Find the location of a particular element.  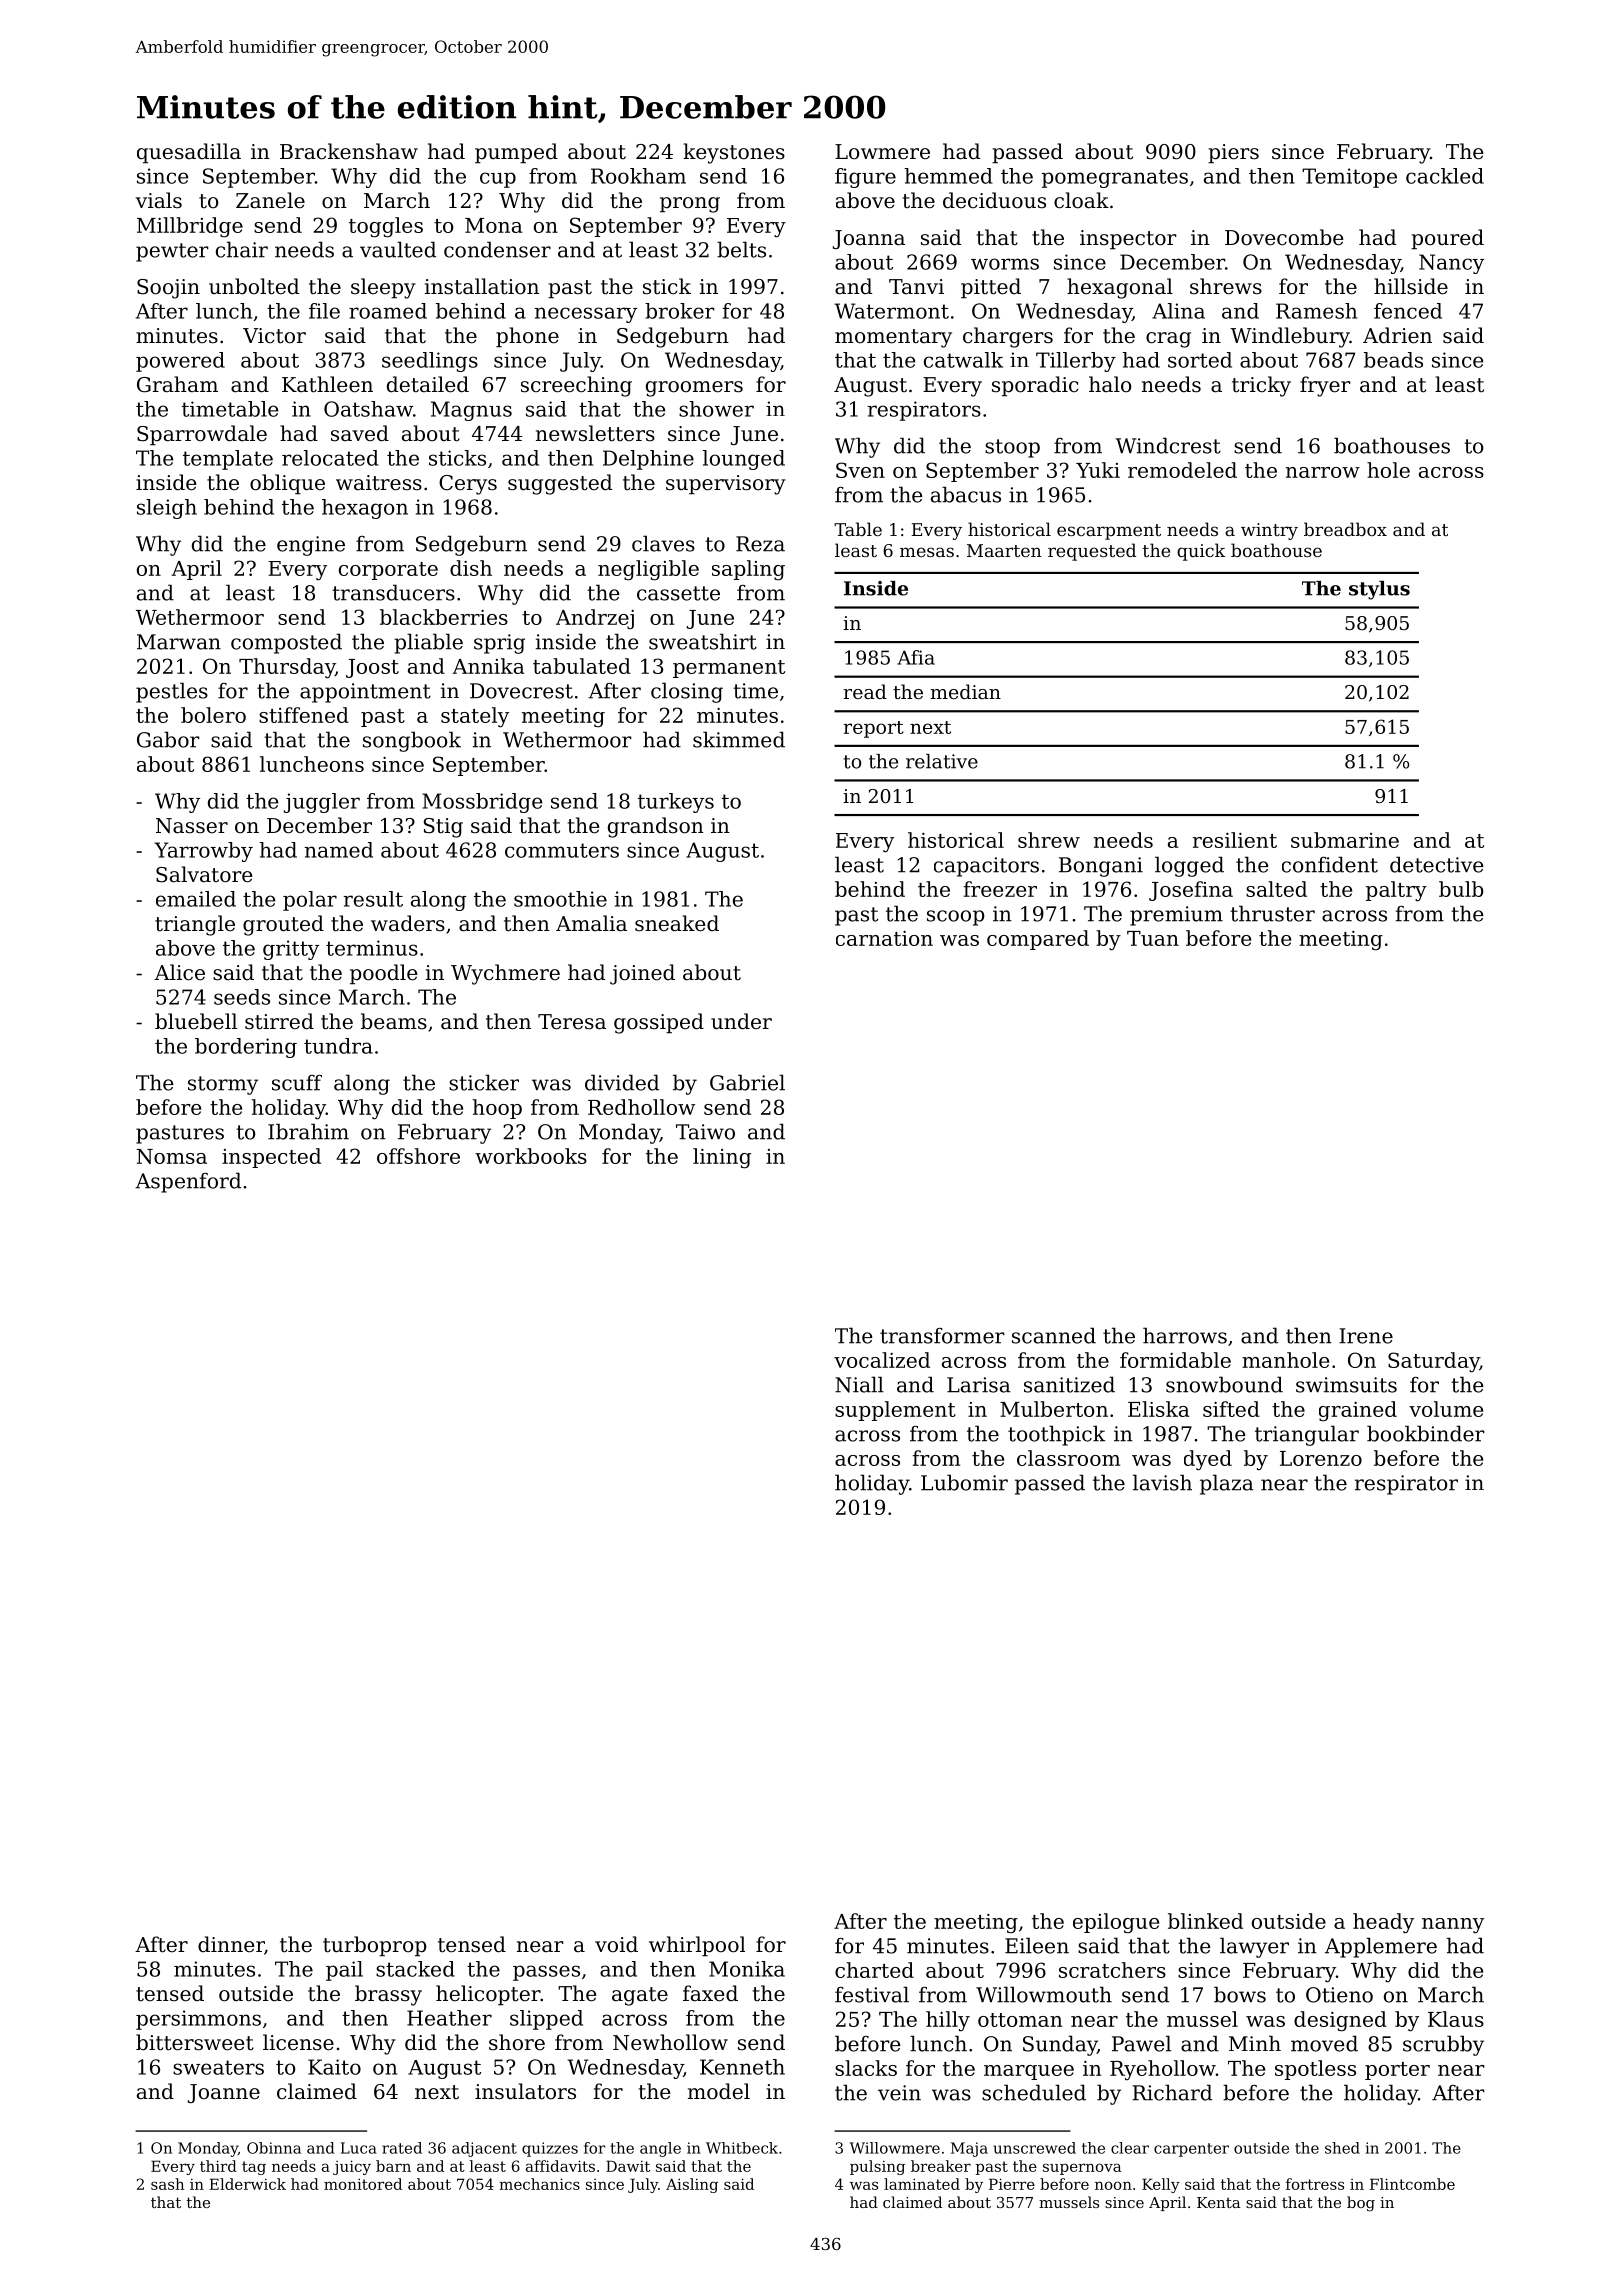

resilient is located at coordinates (1235, 840).
